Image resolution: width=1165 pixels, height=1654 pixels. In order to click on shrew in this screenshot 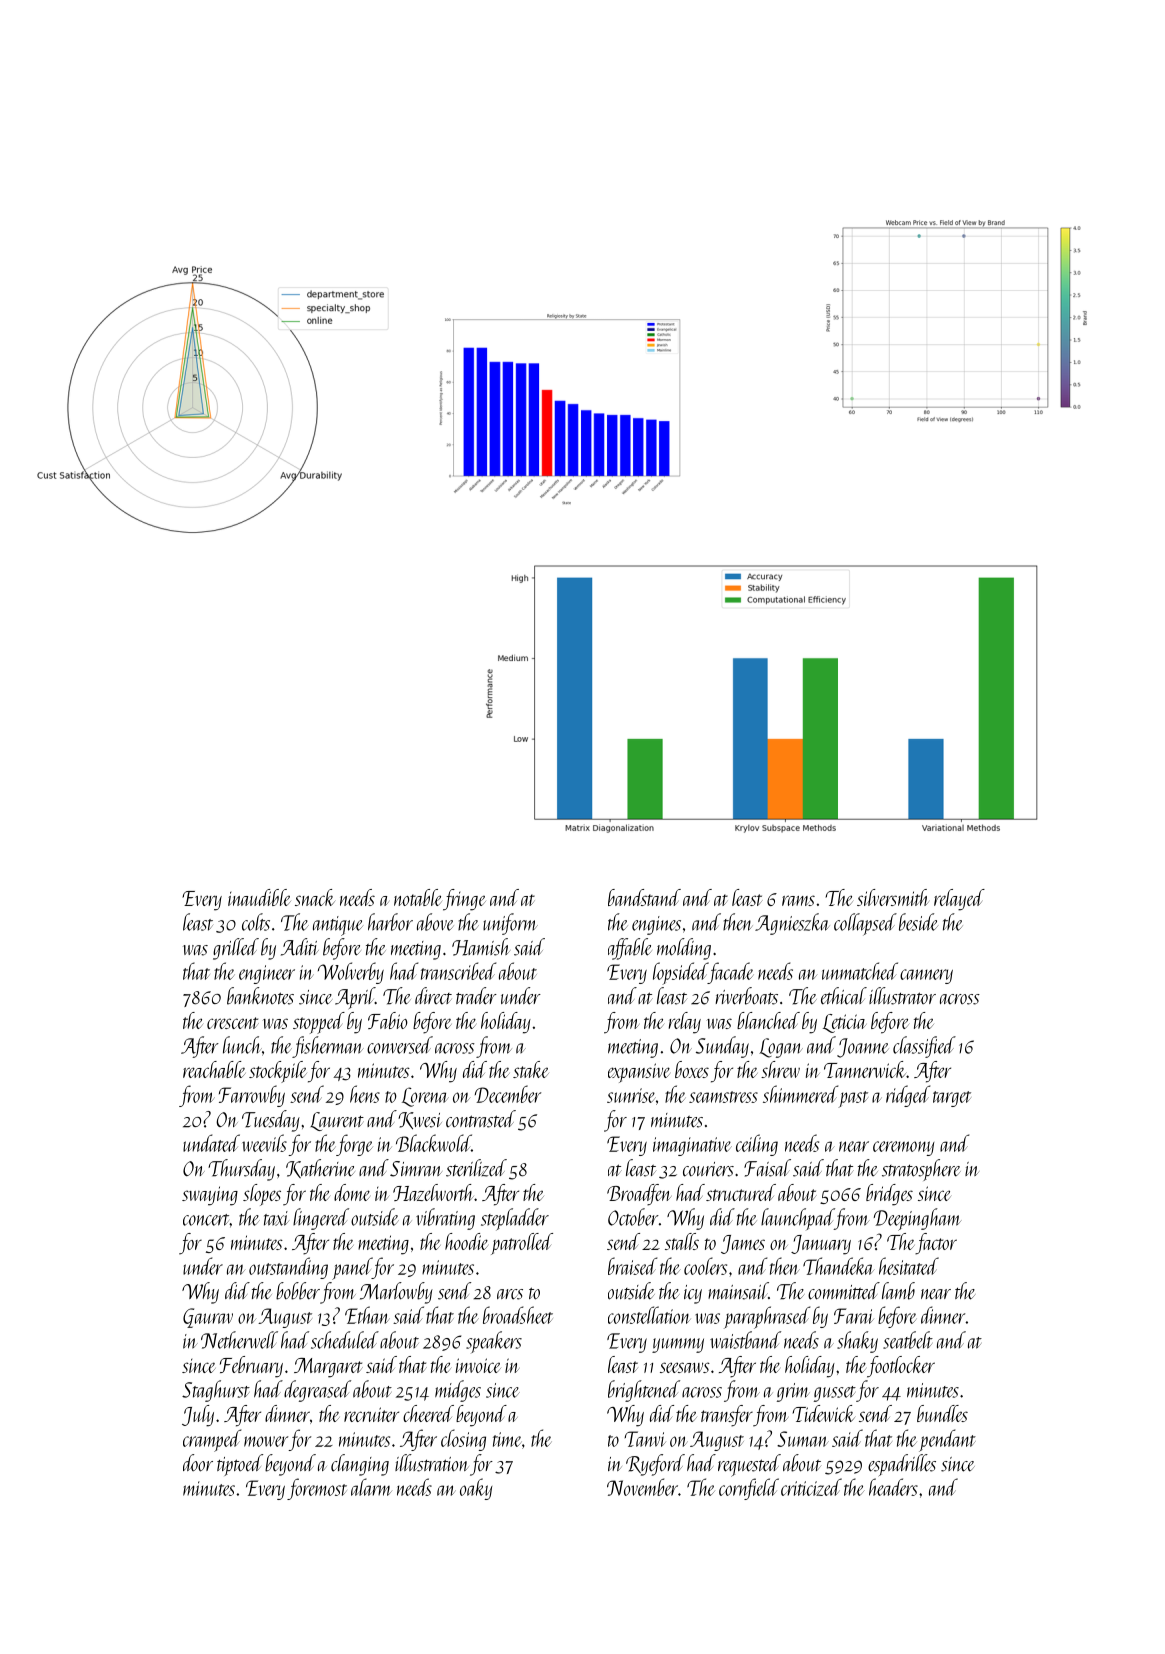, I will do `click(780, 1069)`.
